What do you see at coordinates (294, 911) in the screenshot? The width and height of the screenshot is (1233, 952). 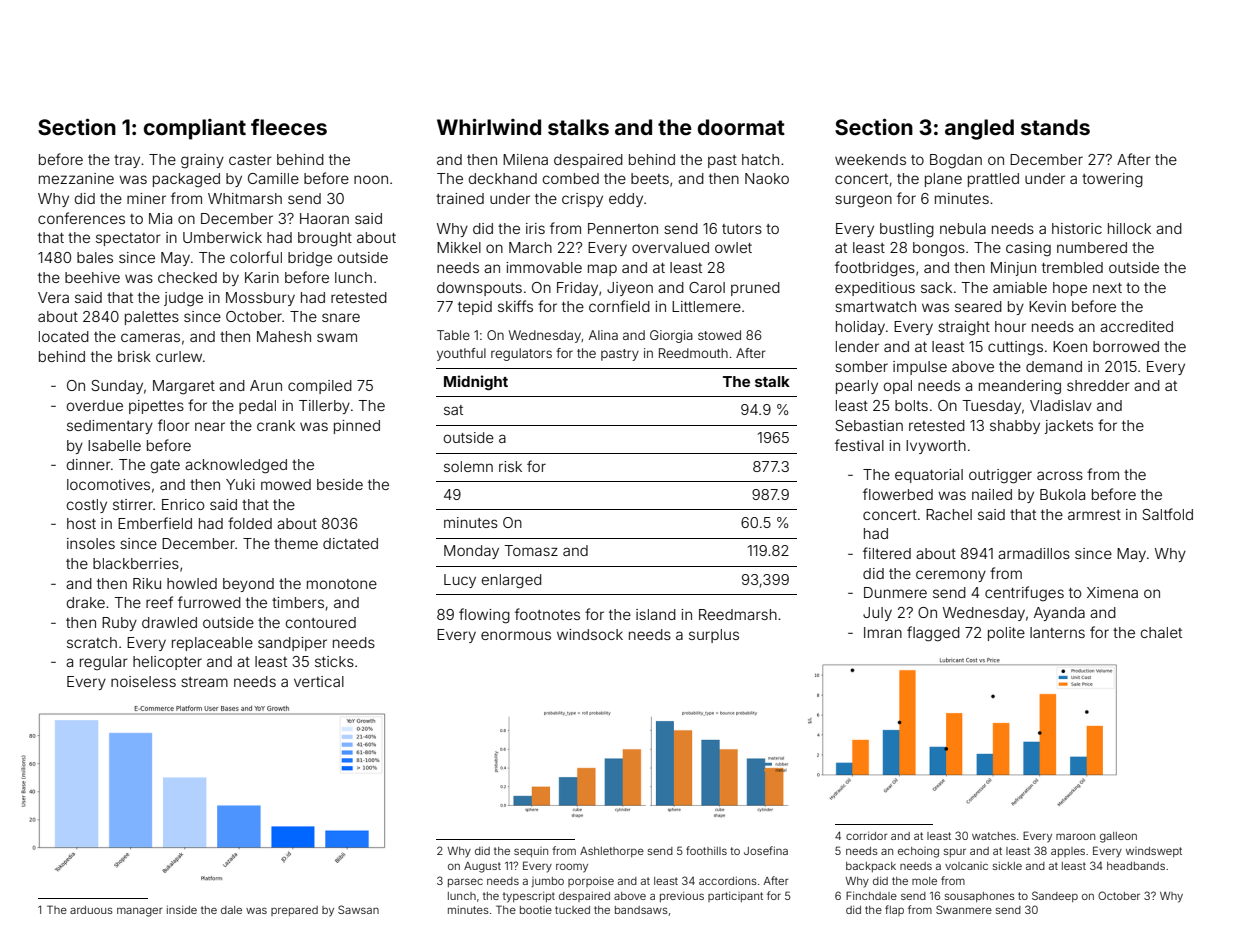 I see `prepared` at bounding box center [294, 911].
